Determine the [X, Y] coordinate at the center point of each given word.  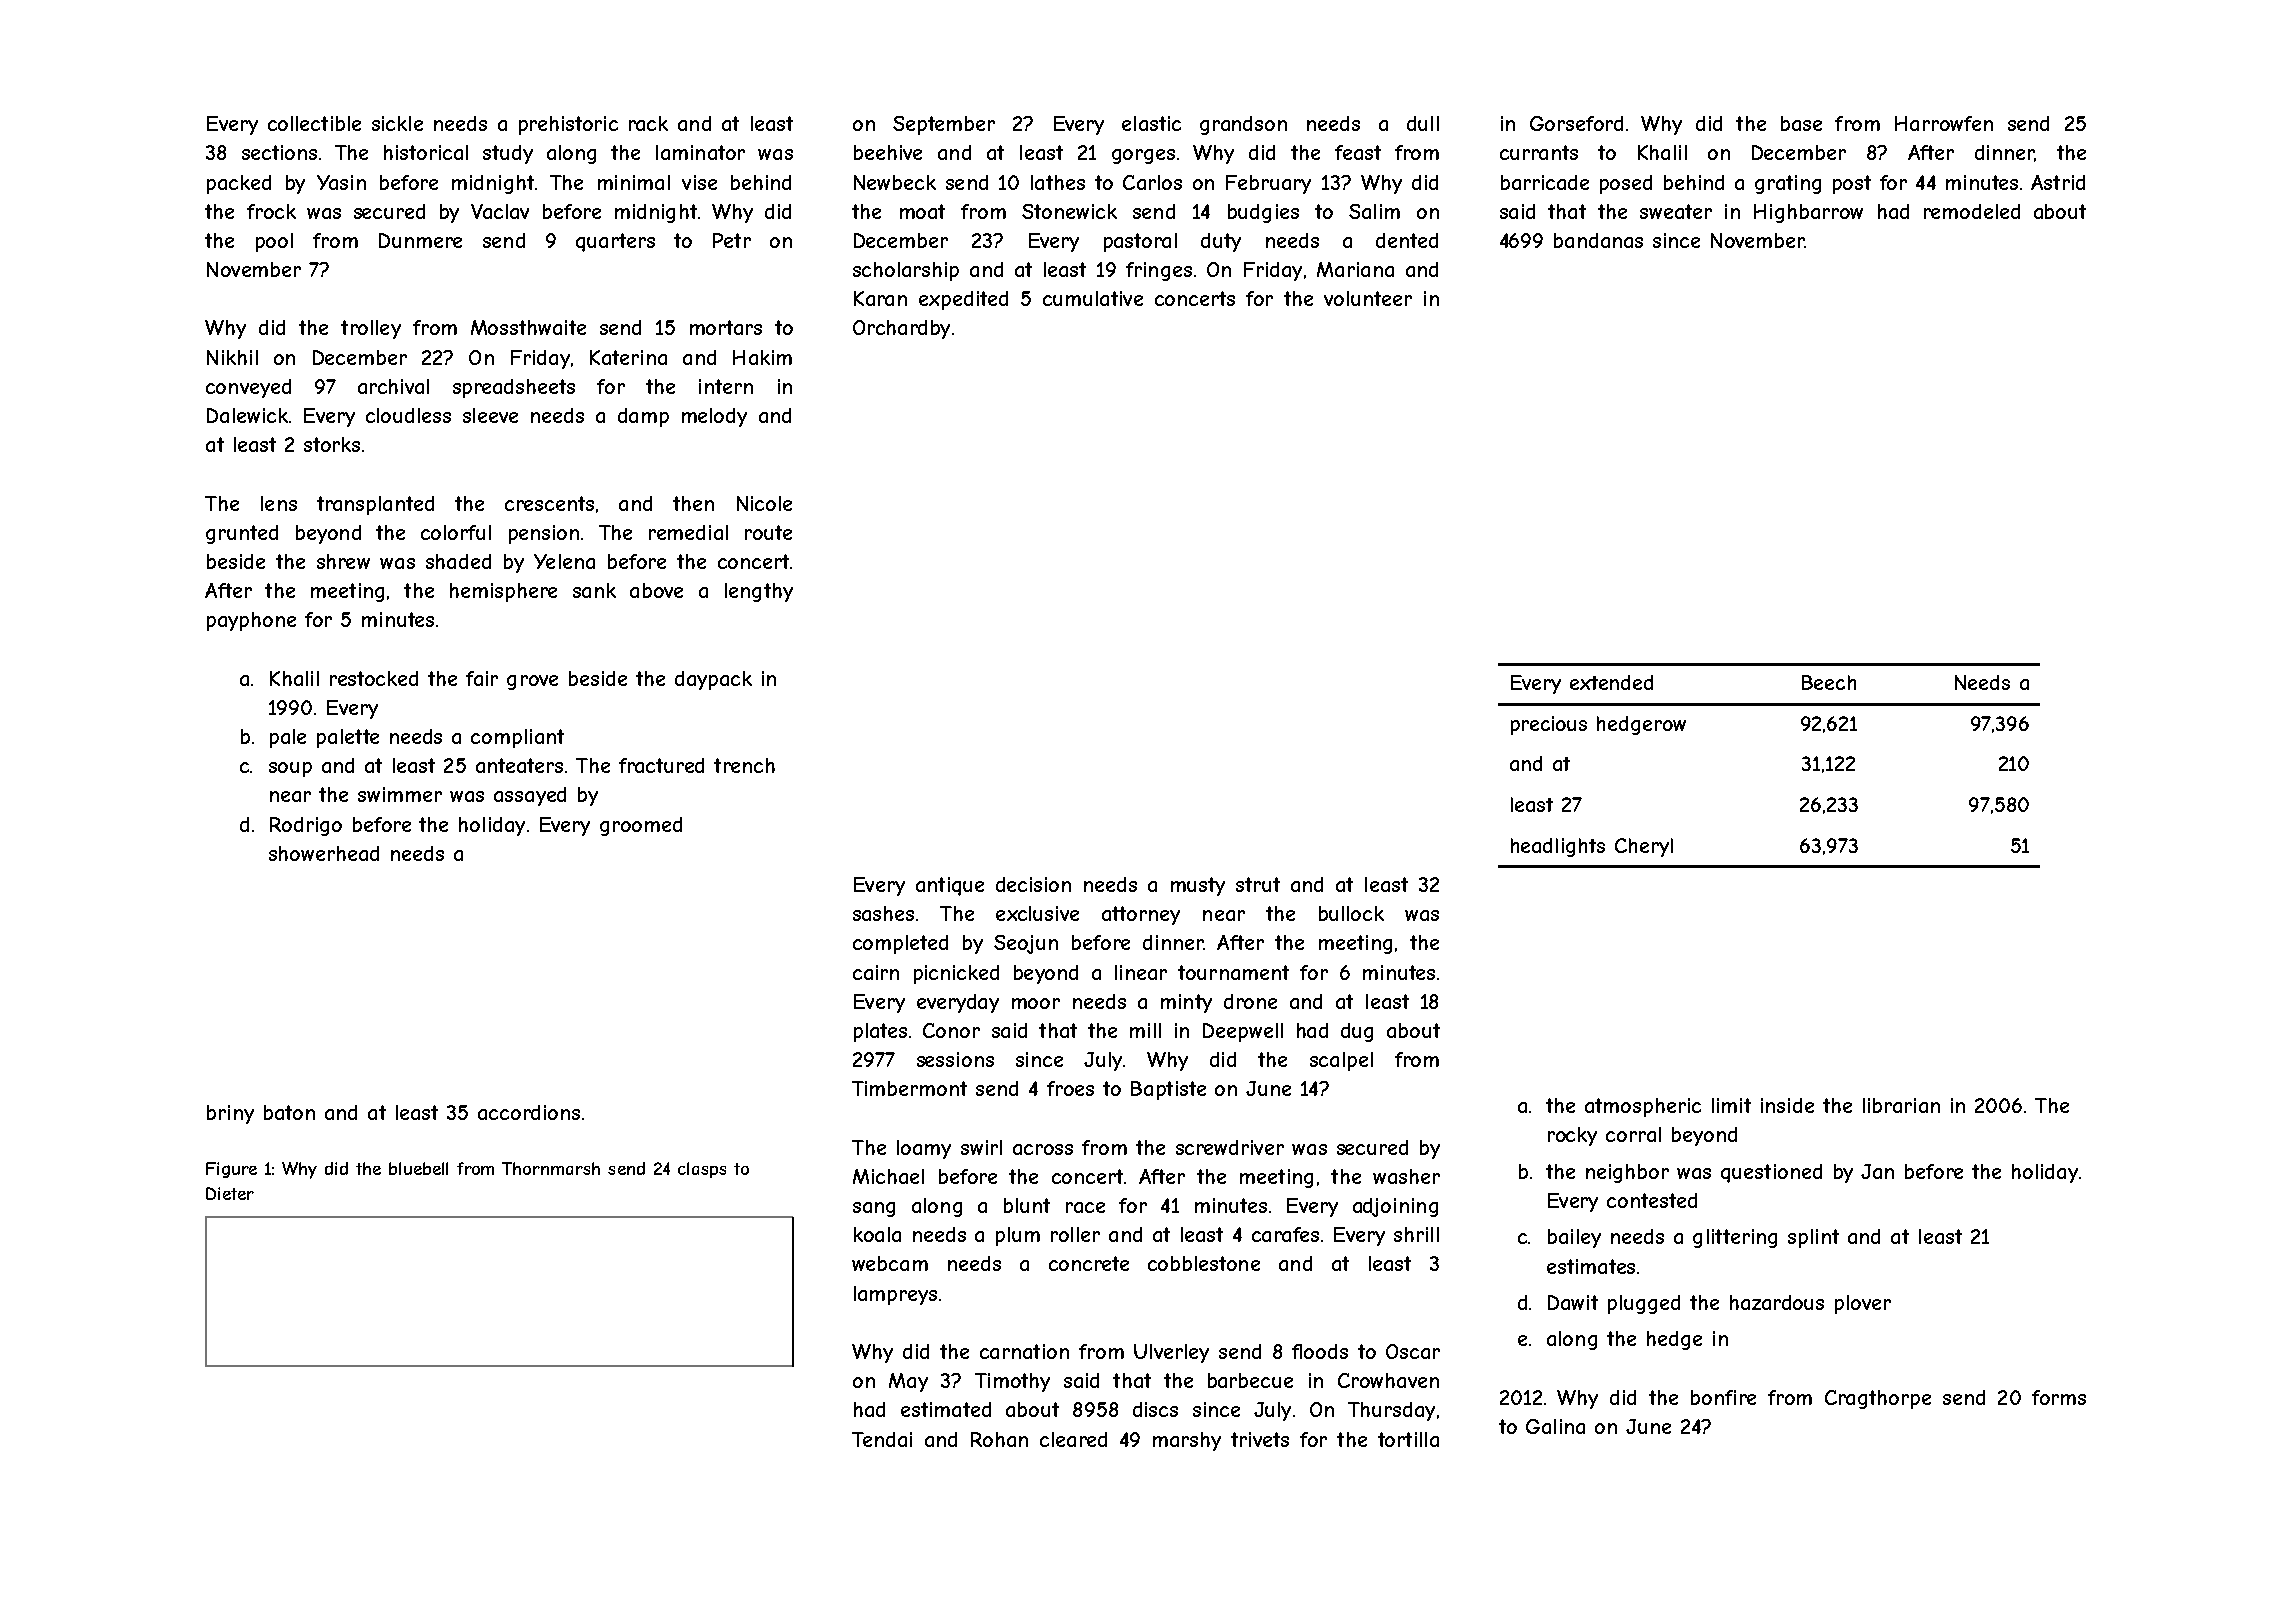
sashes [883, 913]
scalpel [1341, 1061]
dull [1423, 123]
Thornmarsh [551, 1168]
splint [1813, 1238]
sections [279, 152]
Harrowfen [1944, 123]
